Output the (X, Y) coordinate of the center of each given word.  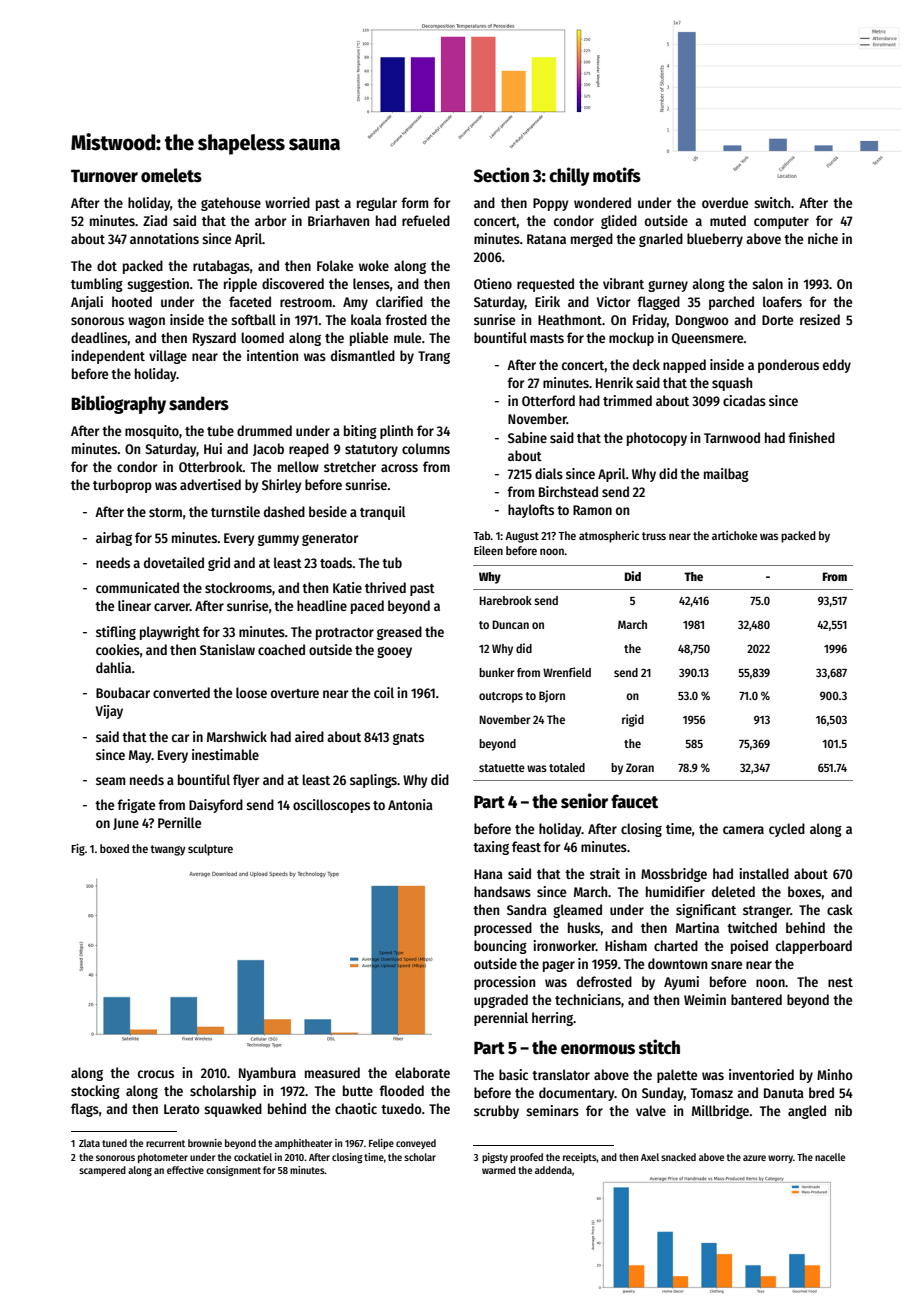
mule (407, 337)
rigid (633, 720)
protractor (345, 634)
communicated (137, 587)
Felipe (381, 1144)
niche (823, 238)
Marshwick (237, 736)
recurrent (165, 1143)
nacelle (830, 1157)
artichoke (734, 535)
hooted (132, 301)
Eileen (488, 550)
